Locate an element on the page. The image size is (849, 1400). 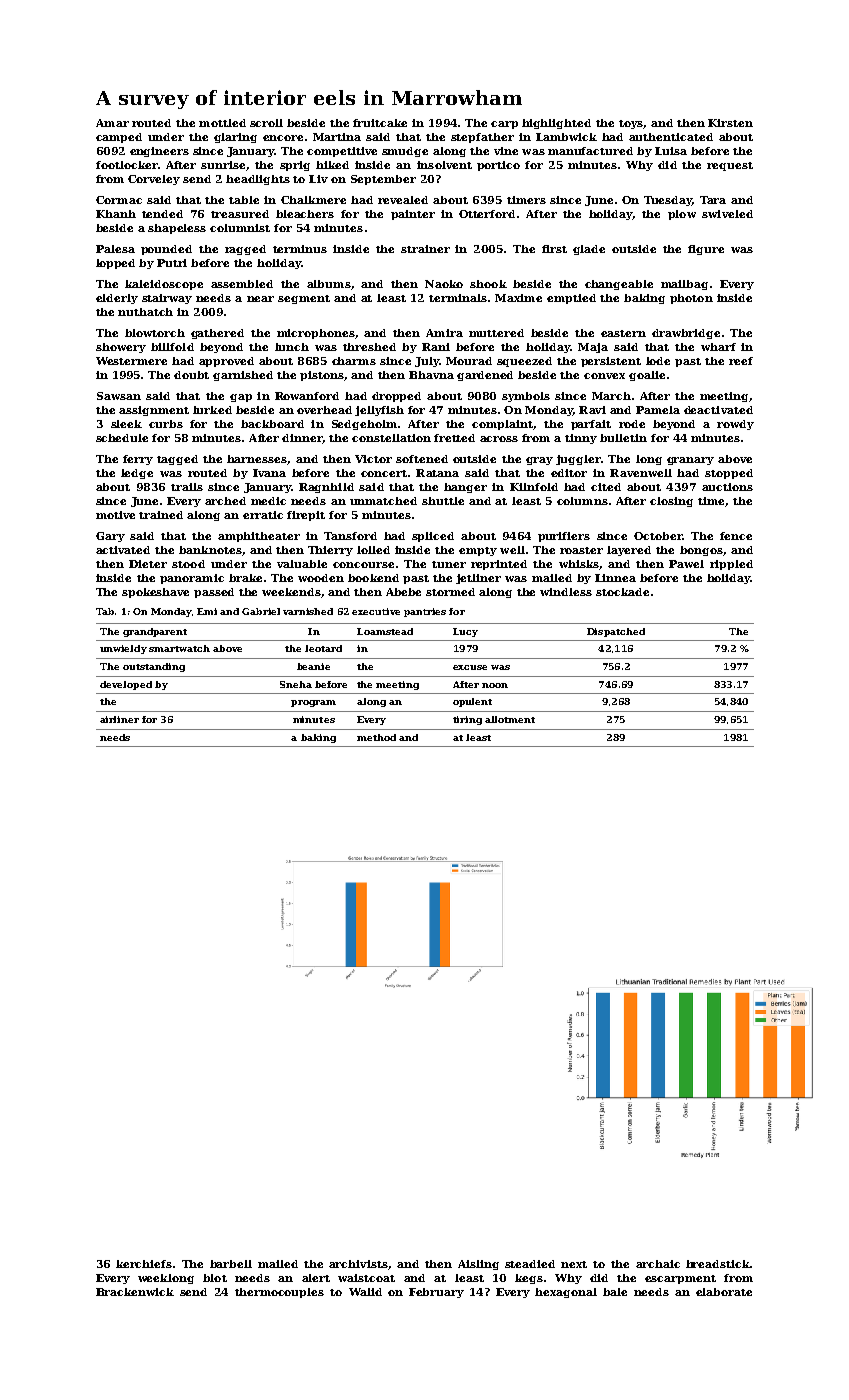
tiring is located at coordinates (467, 720).
